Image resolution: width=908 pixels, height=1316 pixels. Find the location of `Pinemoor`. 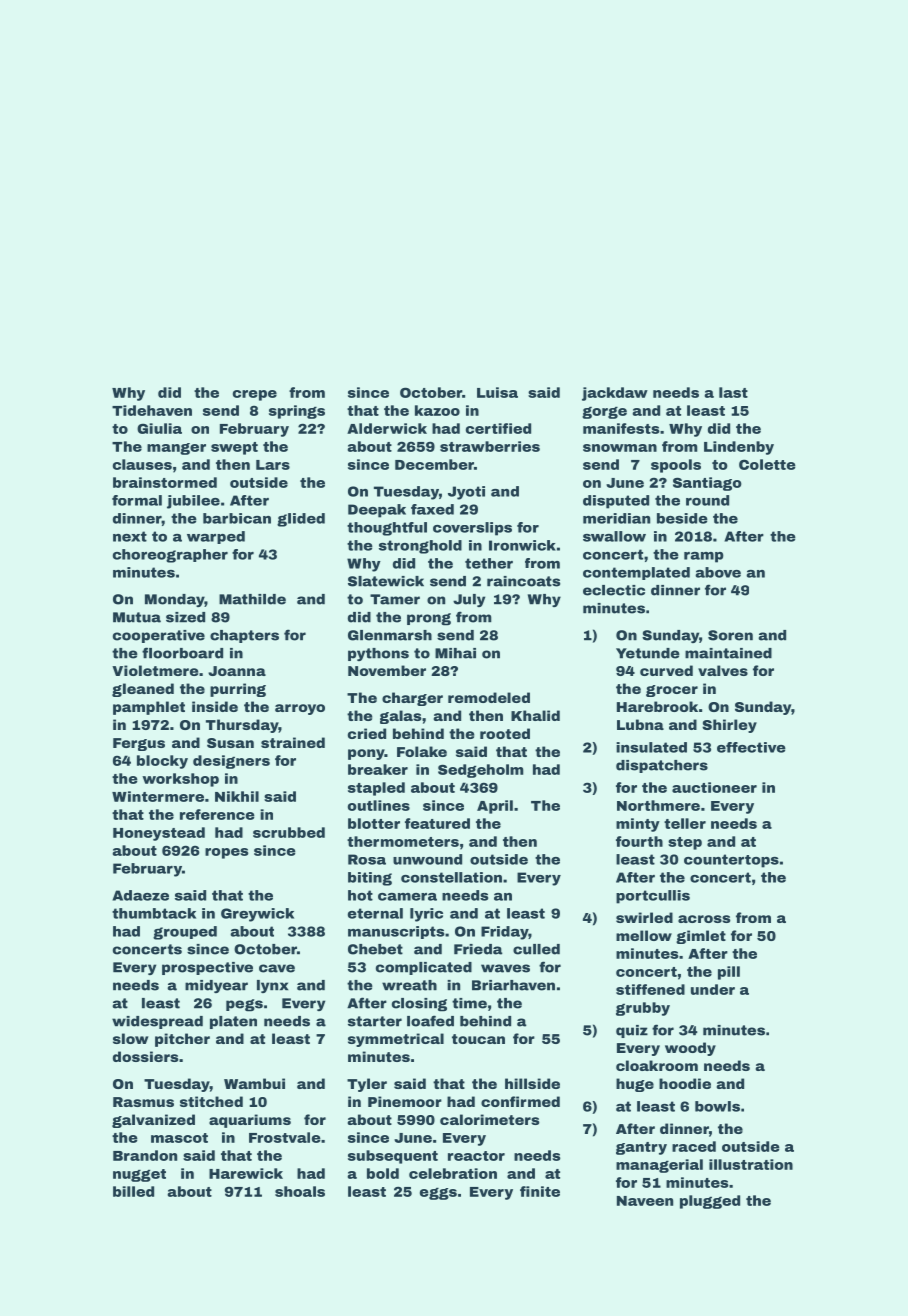

Pinemoor is located at coordinates (405, 1101).
